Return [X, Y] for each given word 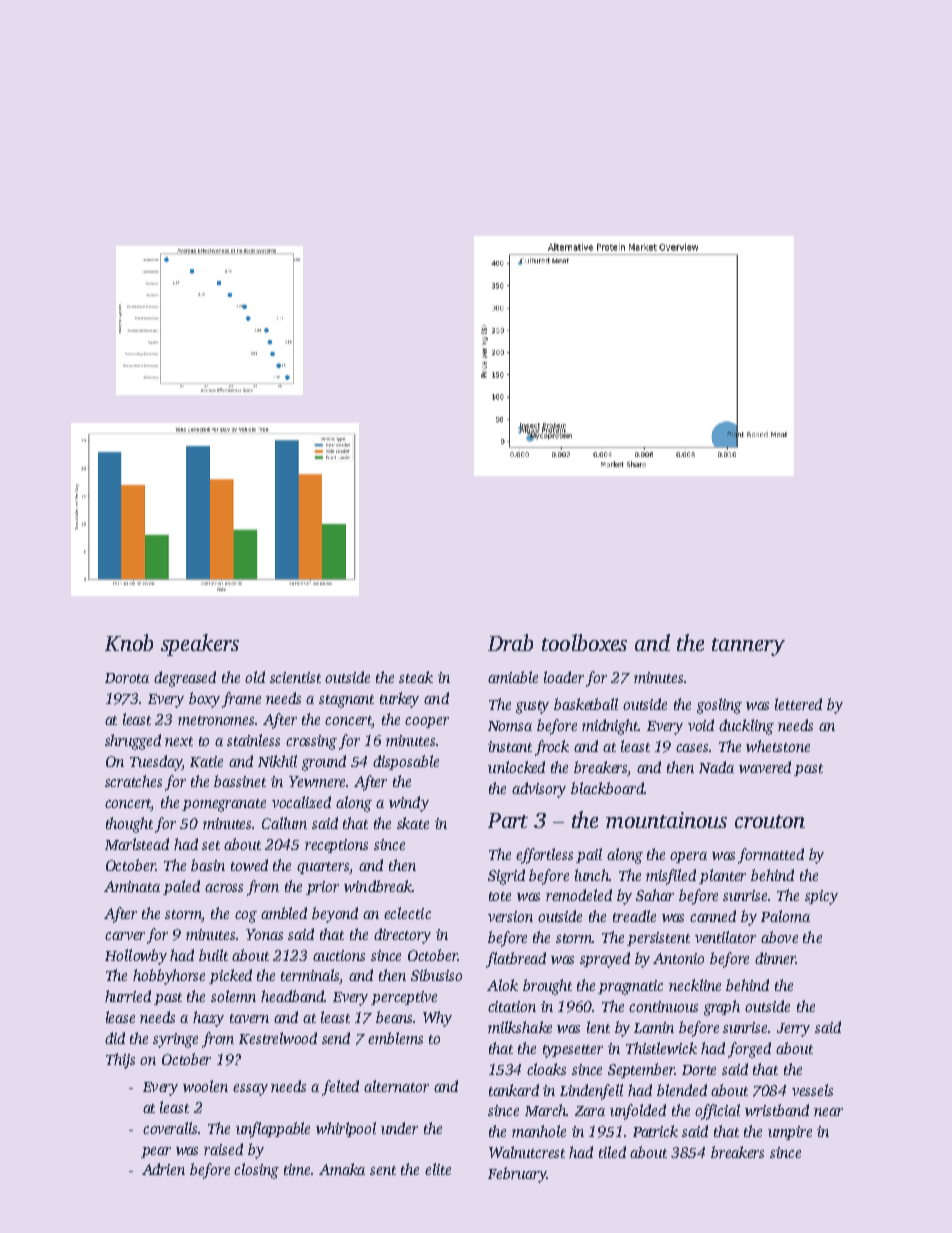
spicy [821, 897]
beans [394, 1017]
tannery [748, 647]
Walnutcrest [527, 1152]
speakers [200, 645]
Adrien [163, 1169]
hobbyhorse [169, 977]
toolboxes [584, 642]
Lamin [654, 1027]
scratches [133, 781]
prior [322, 888]
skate [413, 823]
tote [500, 896]
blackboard [607, 788]
